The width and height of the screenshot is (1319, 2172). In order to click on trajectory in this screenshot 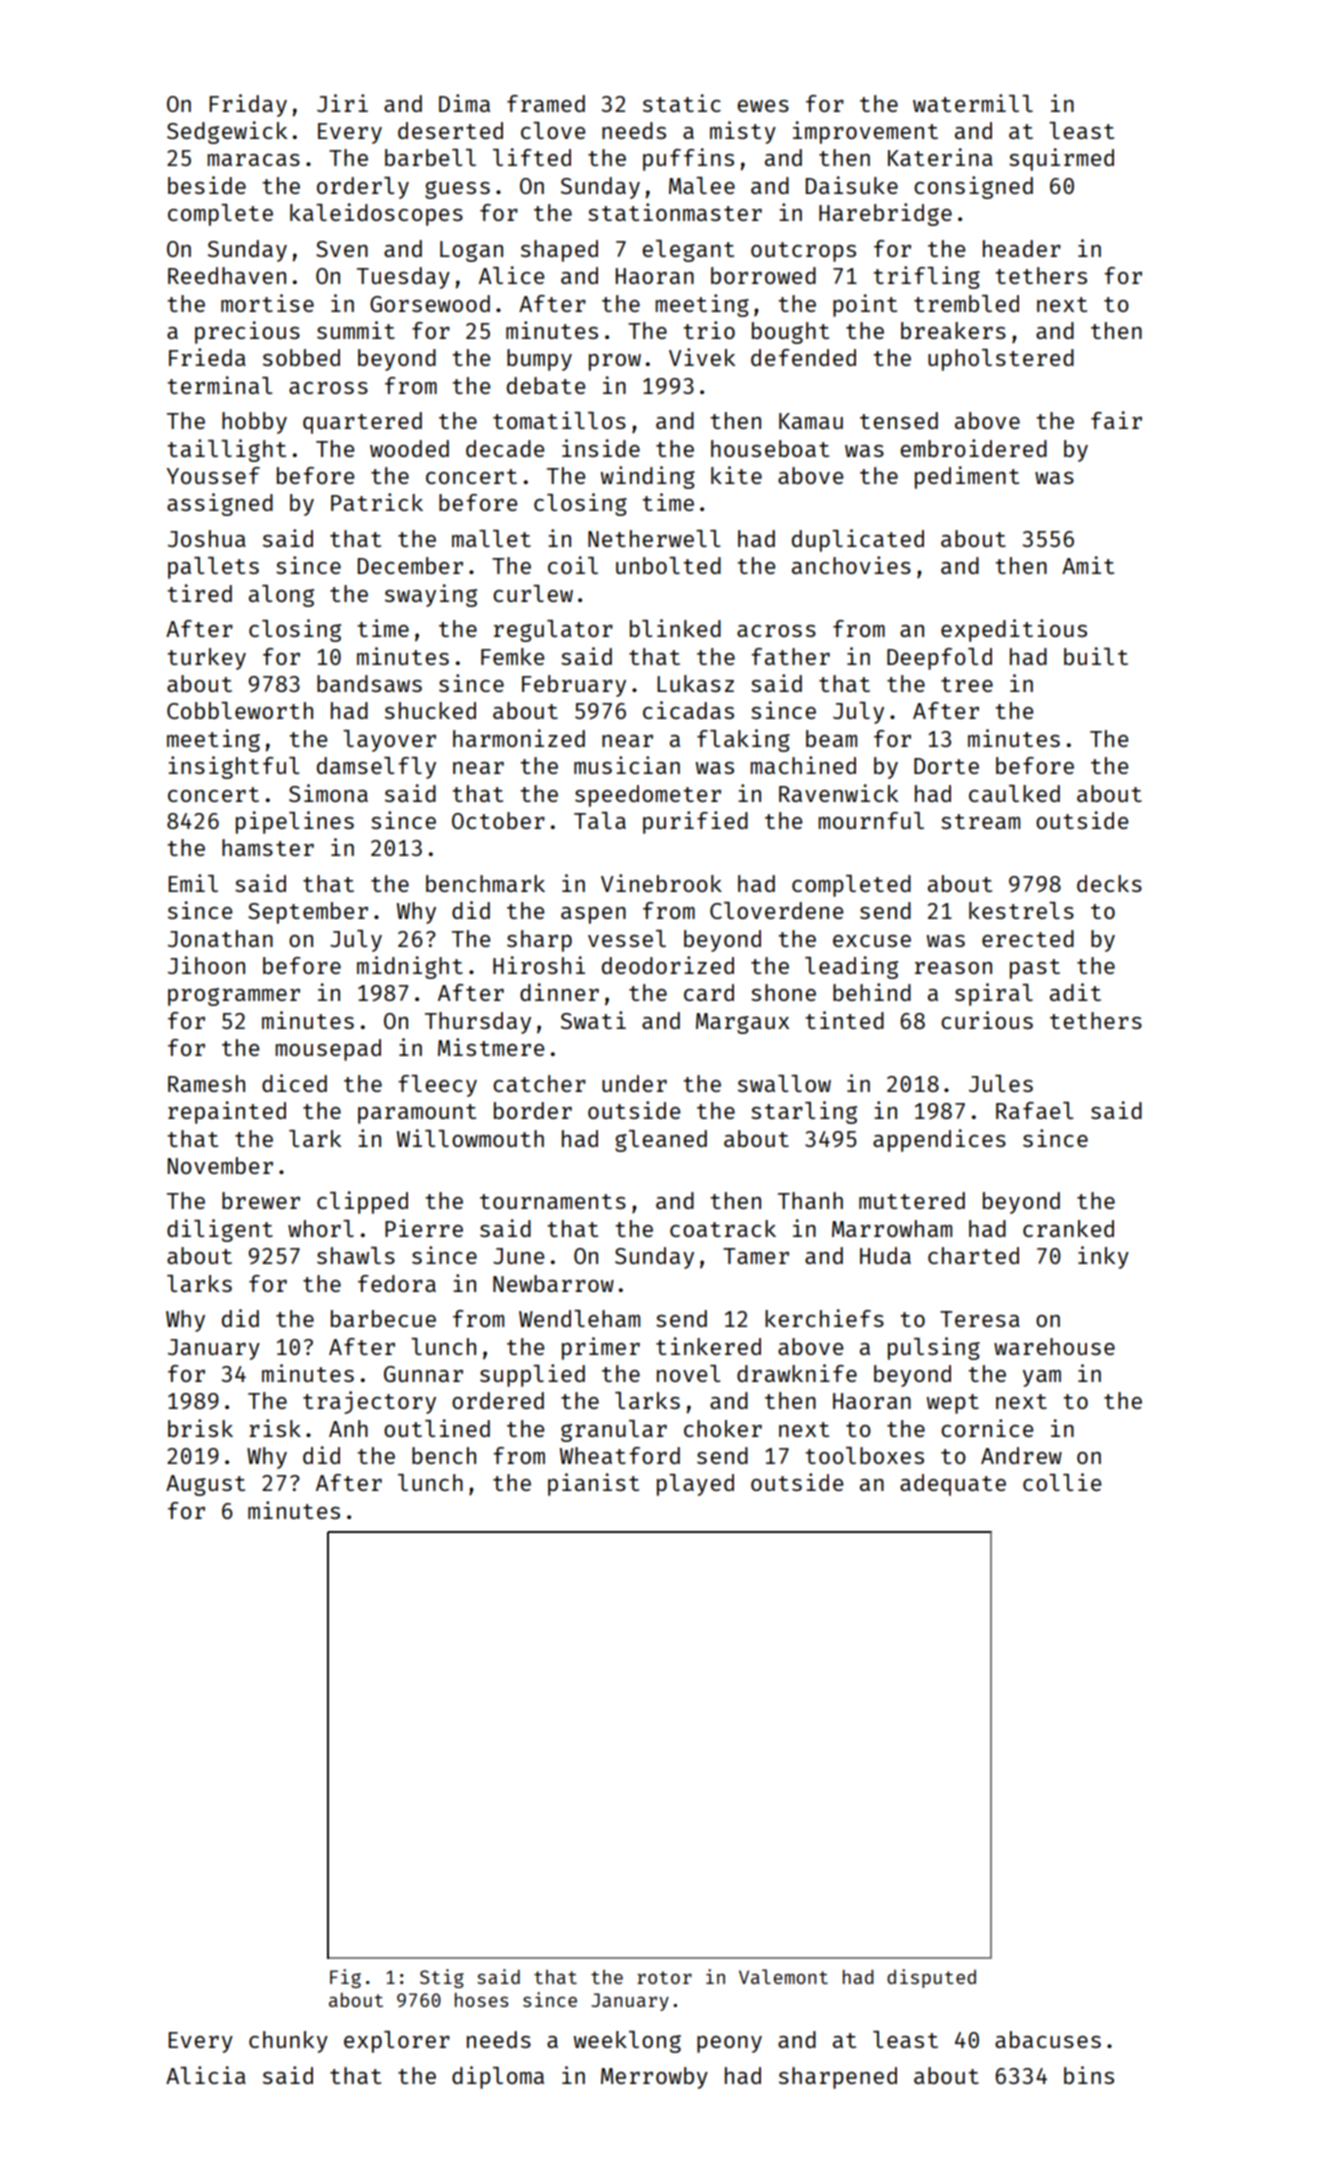, I will do `click(369, 1402)`.
